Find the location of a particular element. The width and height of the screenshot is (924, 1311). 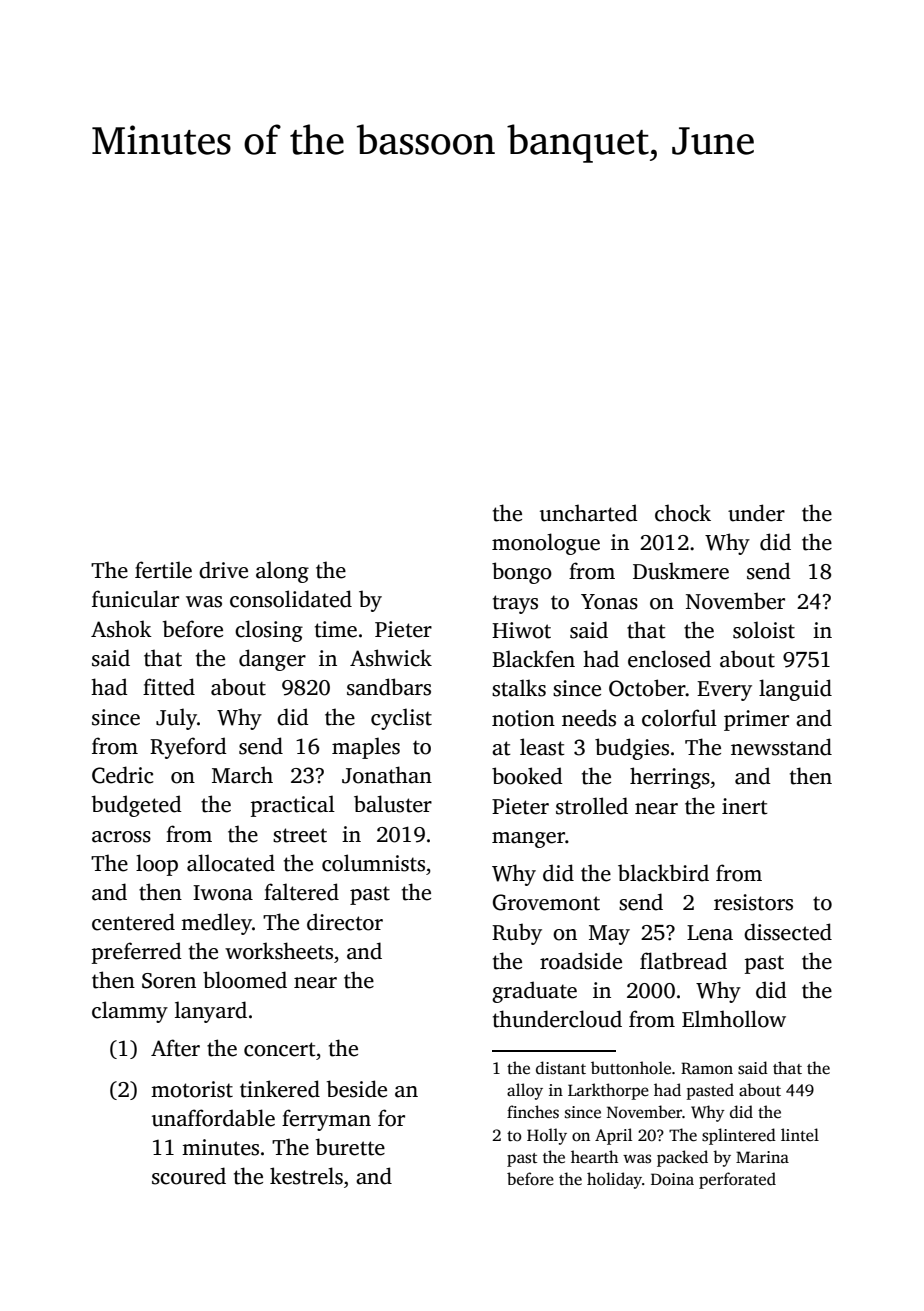

lanyard is located at coordinates (211, 1012).
